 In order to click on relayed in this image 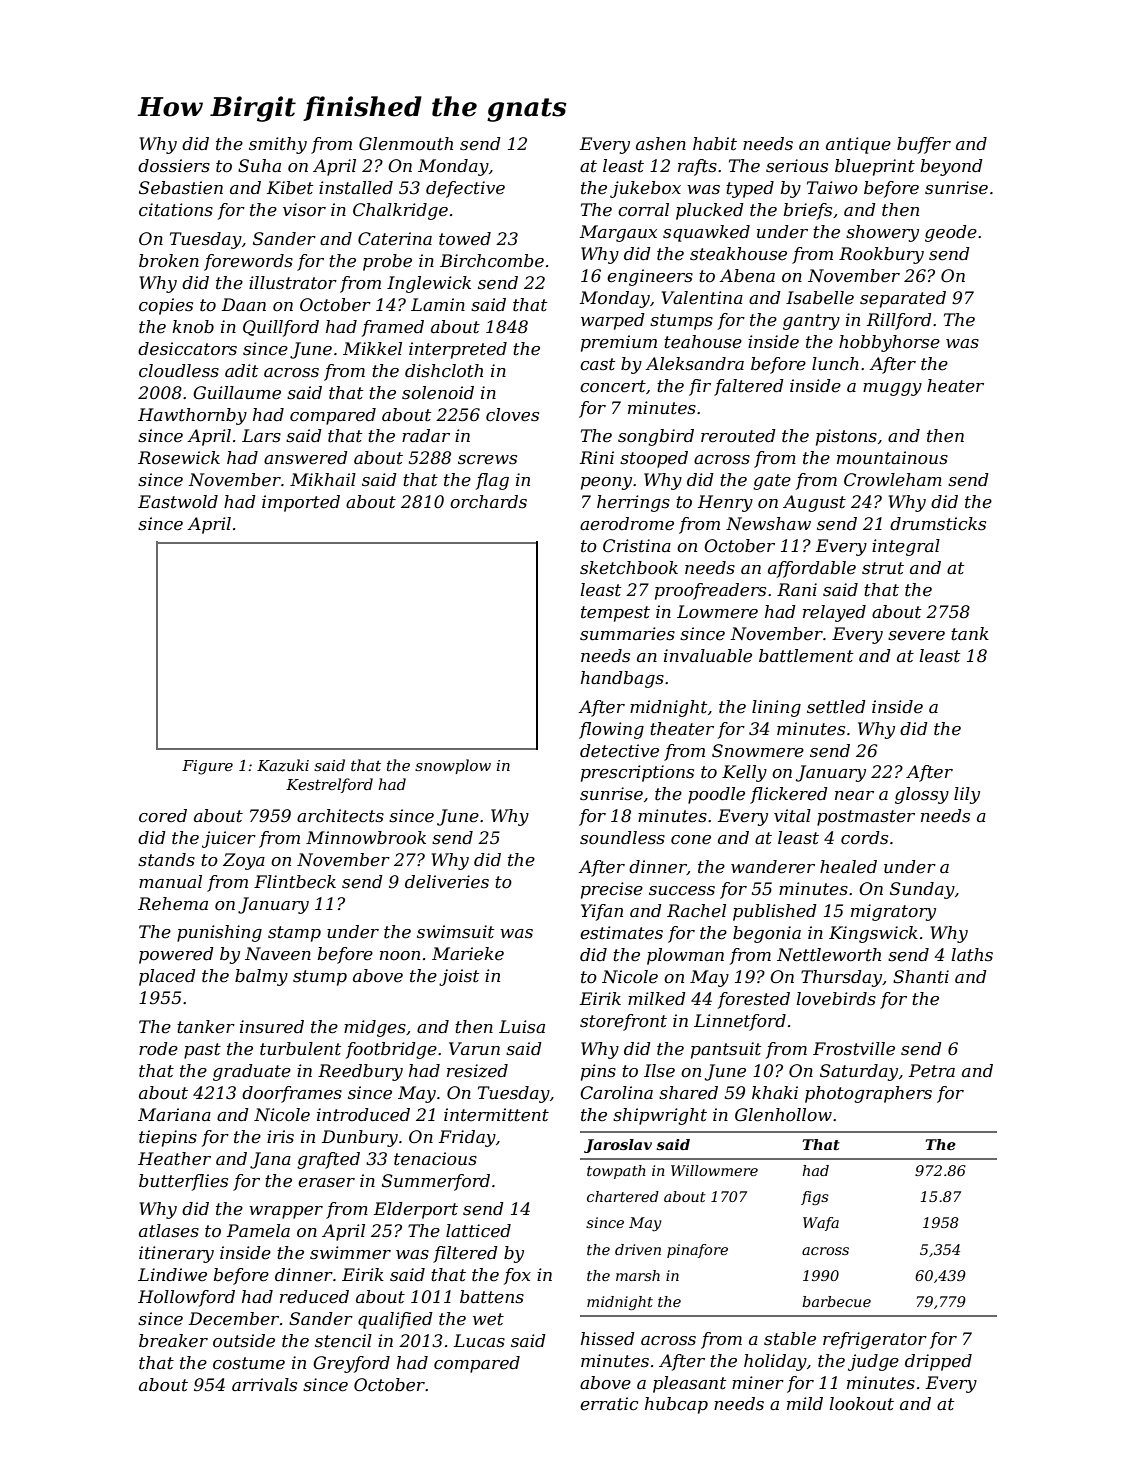, I will do `click(834, 613)`.
